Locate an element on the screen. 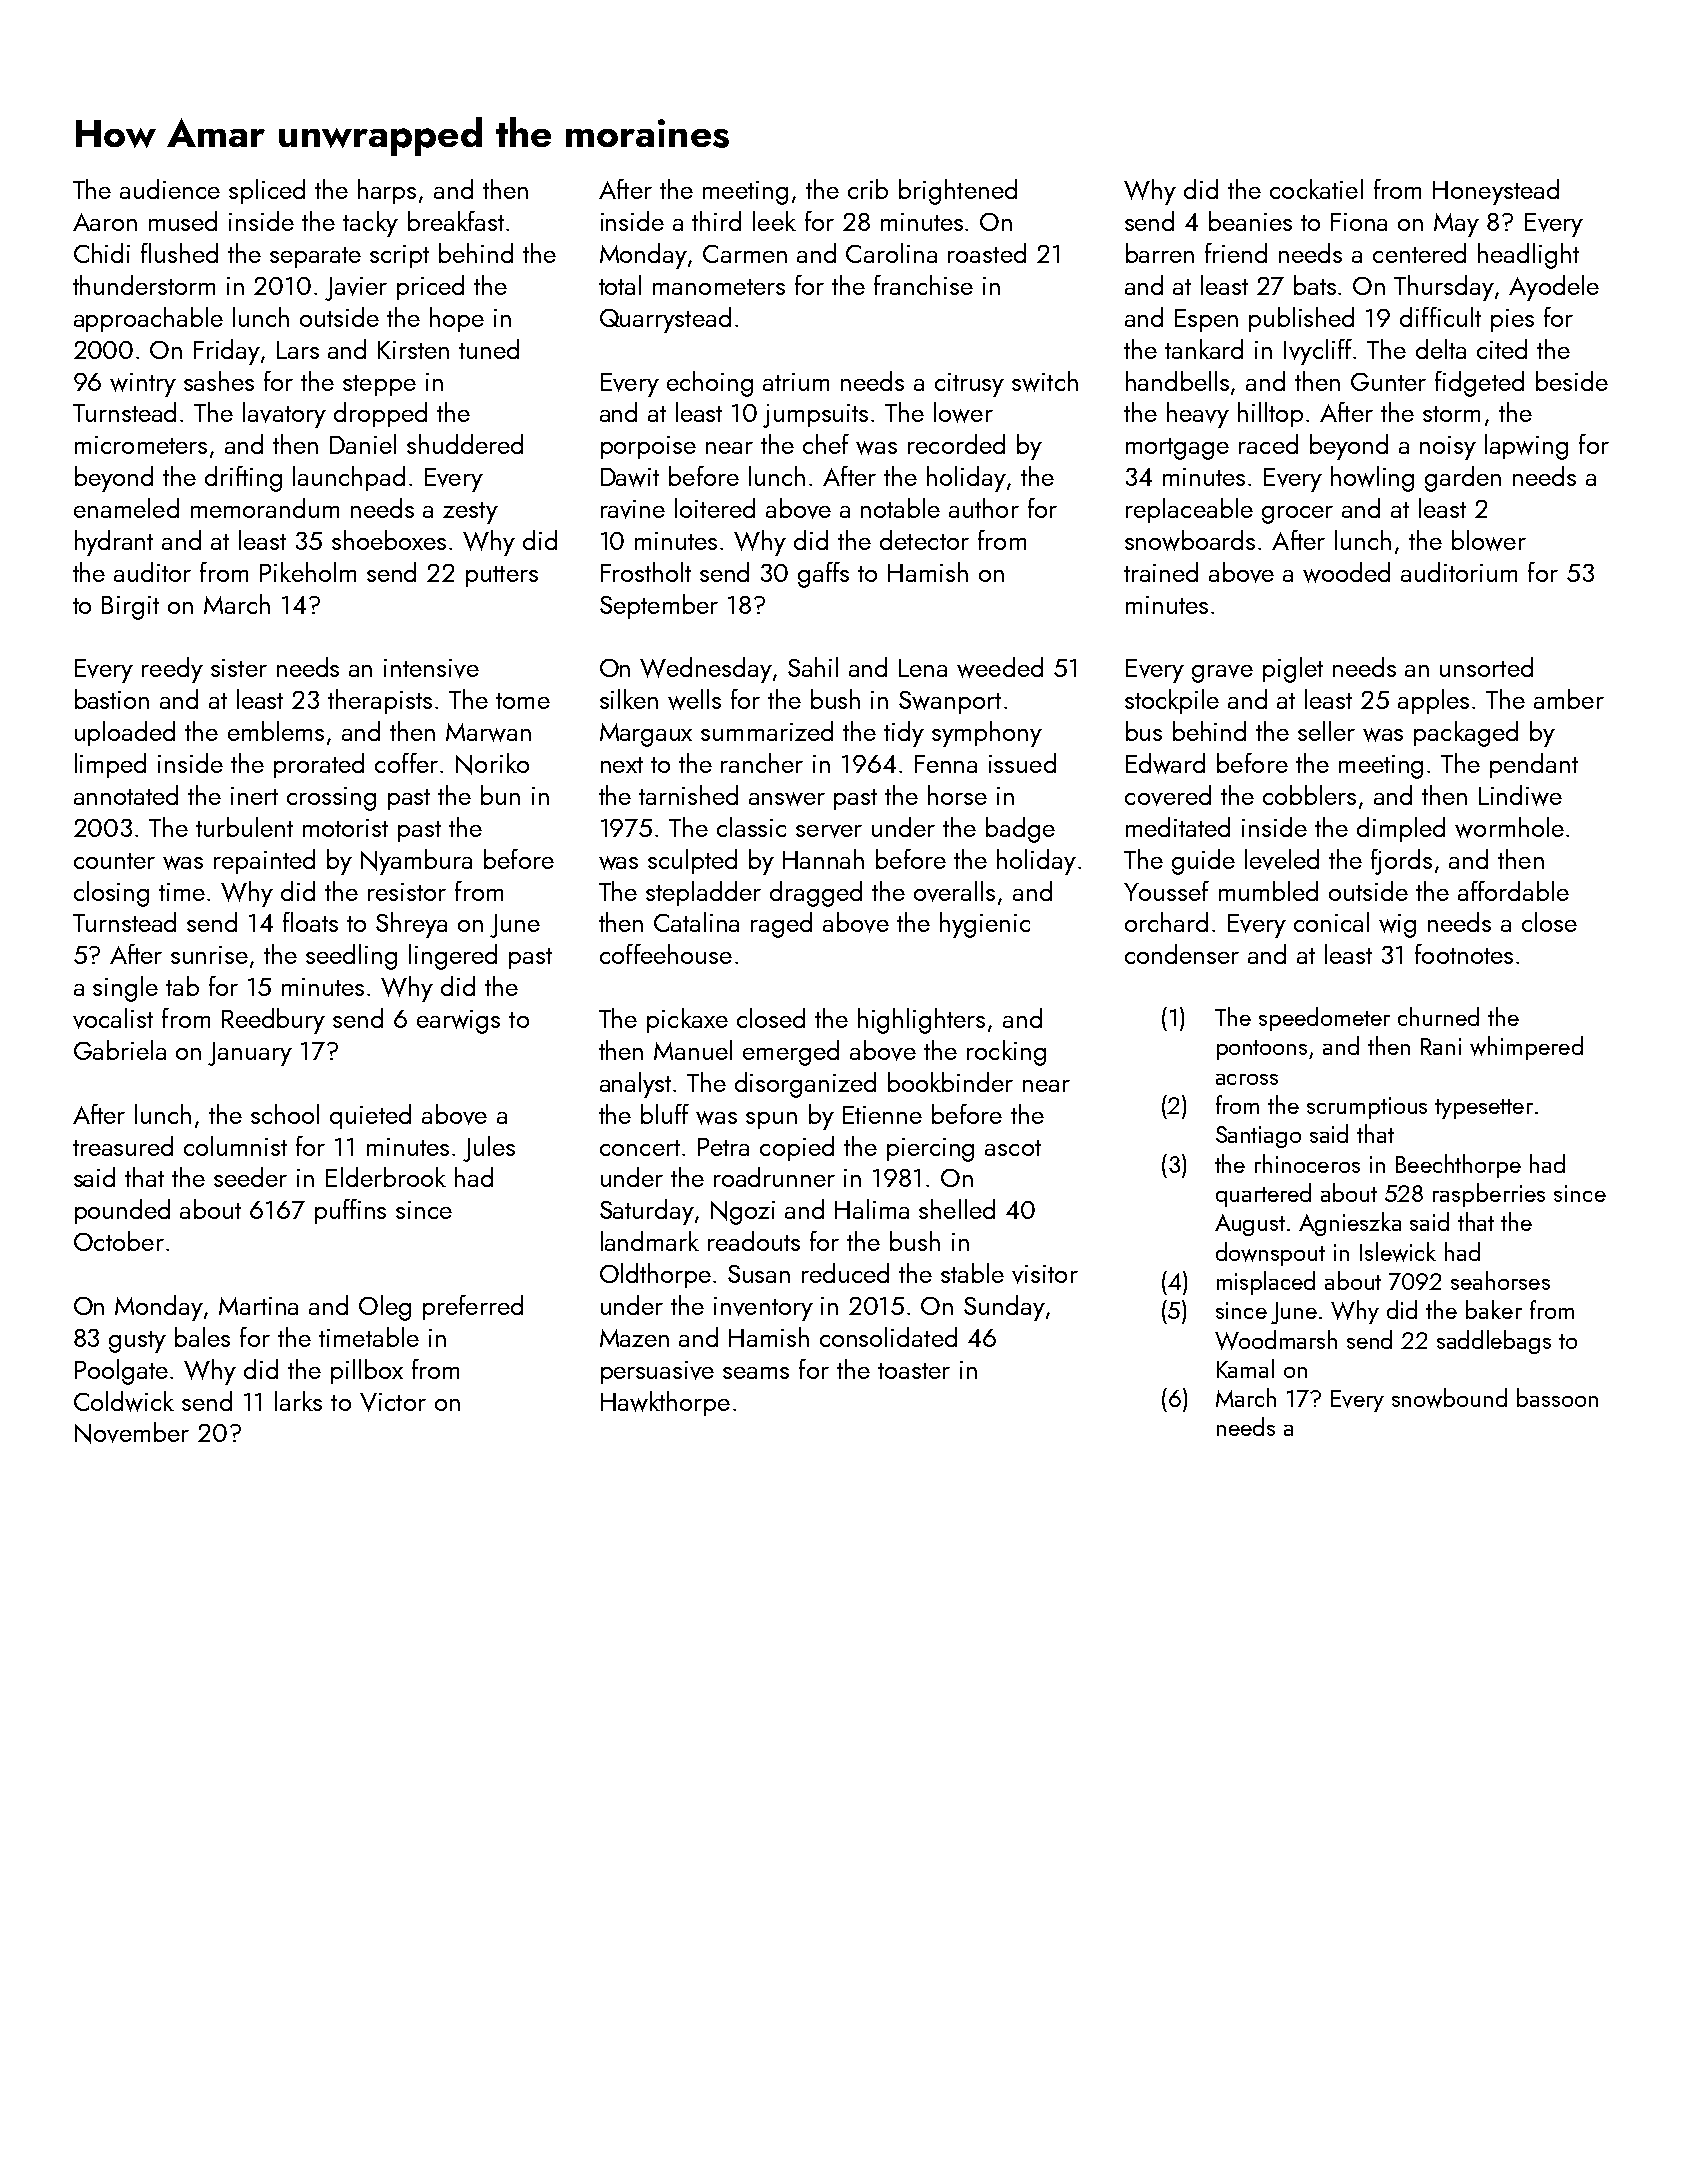 This screenshot has height=2178, width=1683. Chidi is located at coordinates (102, 253).
